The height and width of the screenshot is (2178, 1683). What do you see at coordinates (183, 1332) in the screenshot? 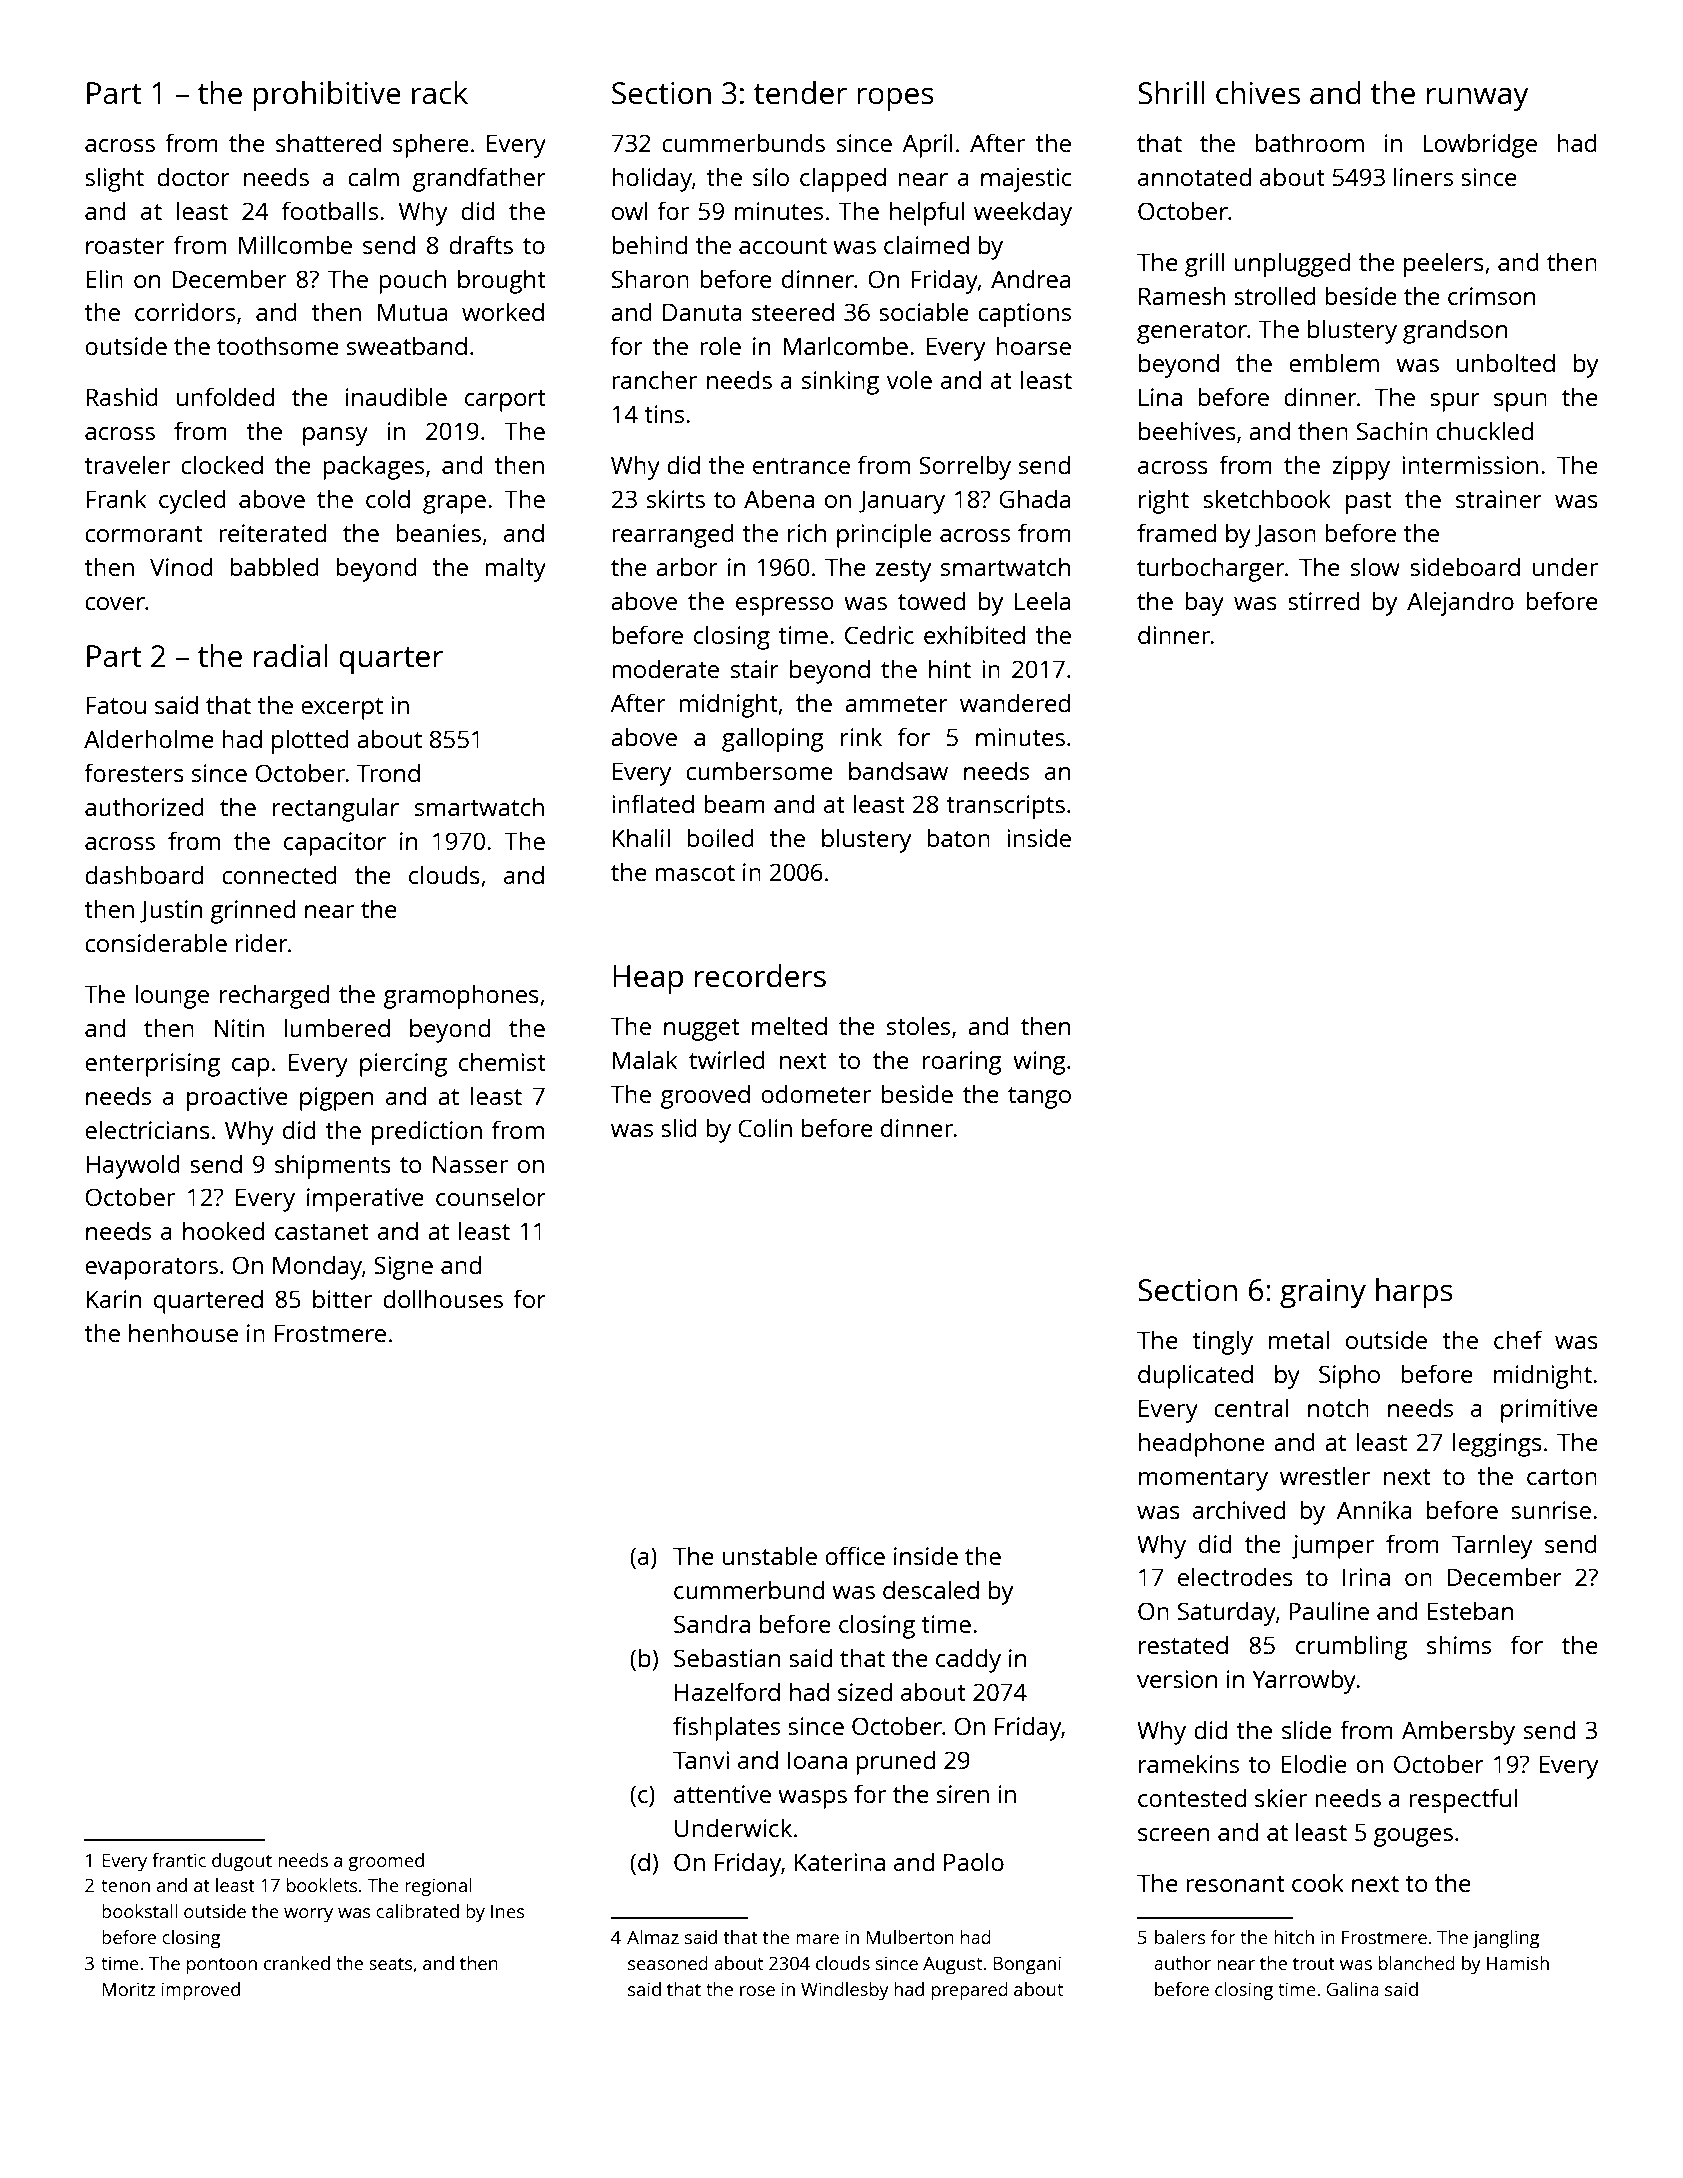
I see `henhouse` at bounding box center [183, 1332].
